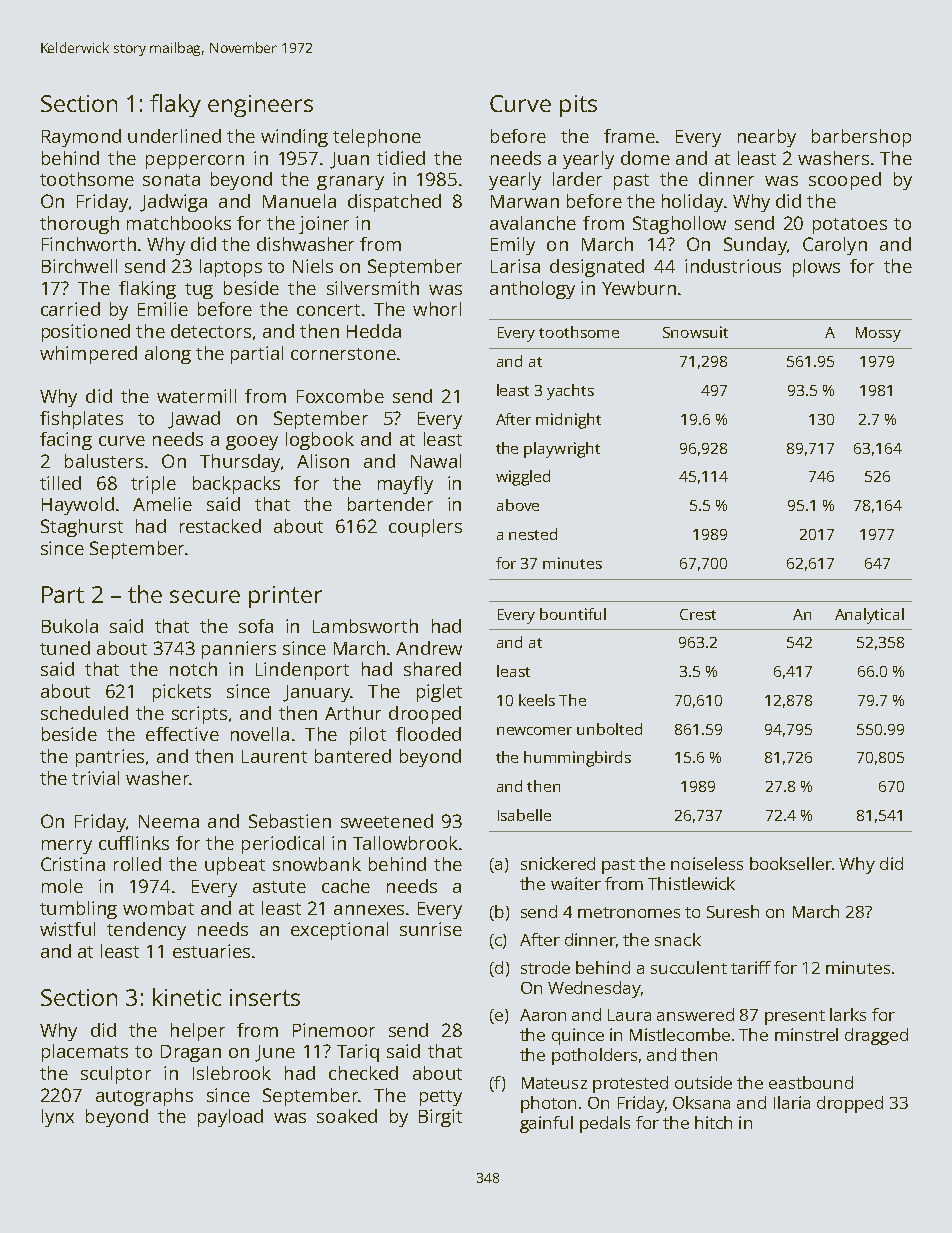 This screenshot has height=1233, width=952. I want to click on trivial, so click(95, 778).
